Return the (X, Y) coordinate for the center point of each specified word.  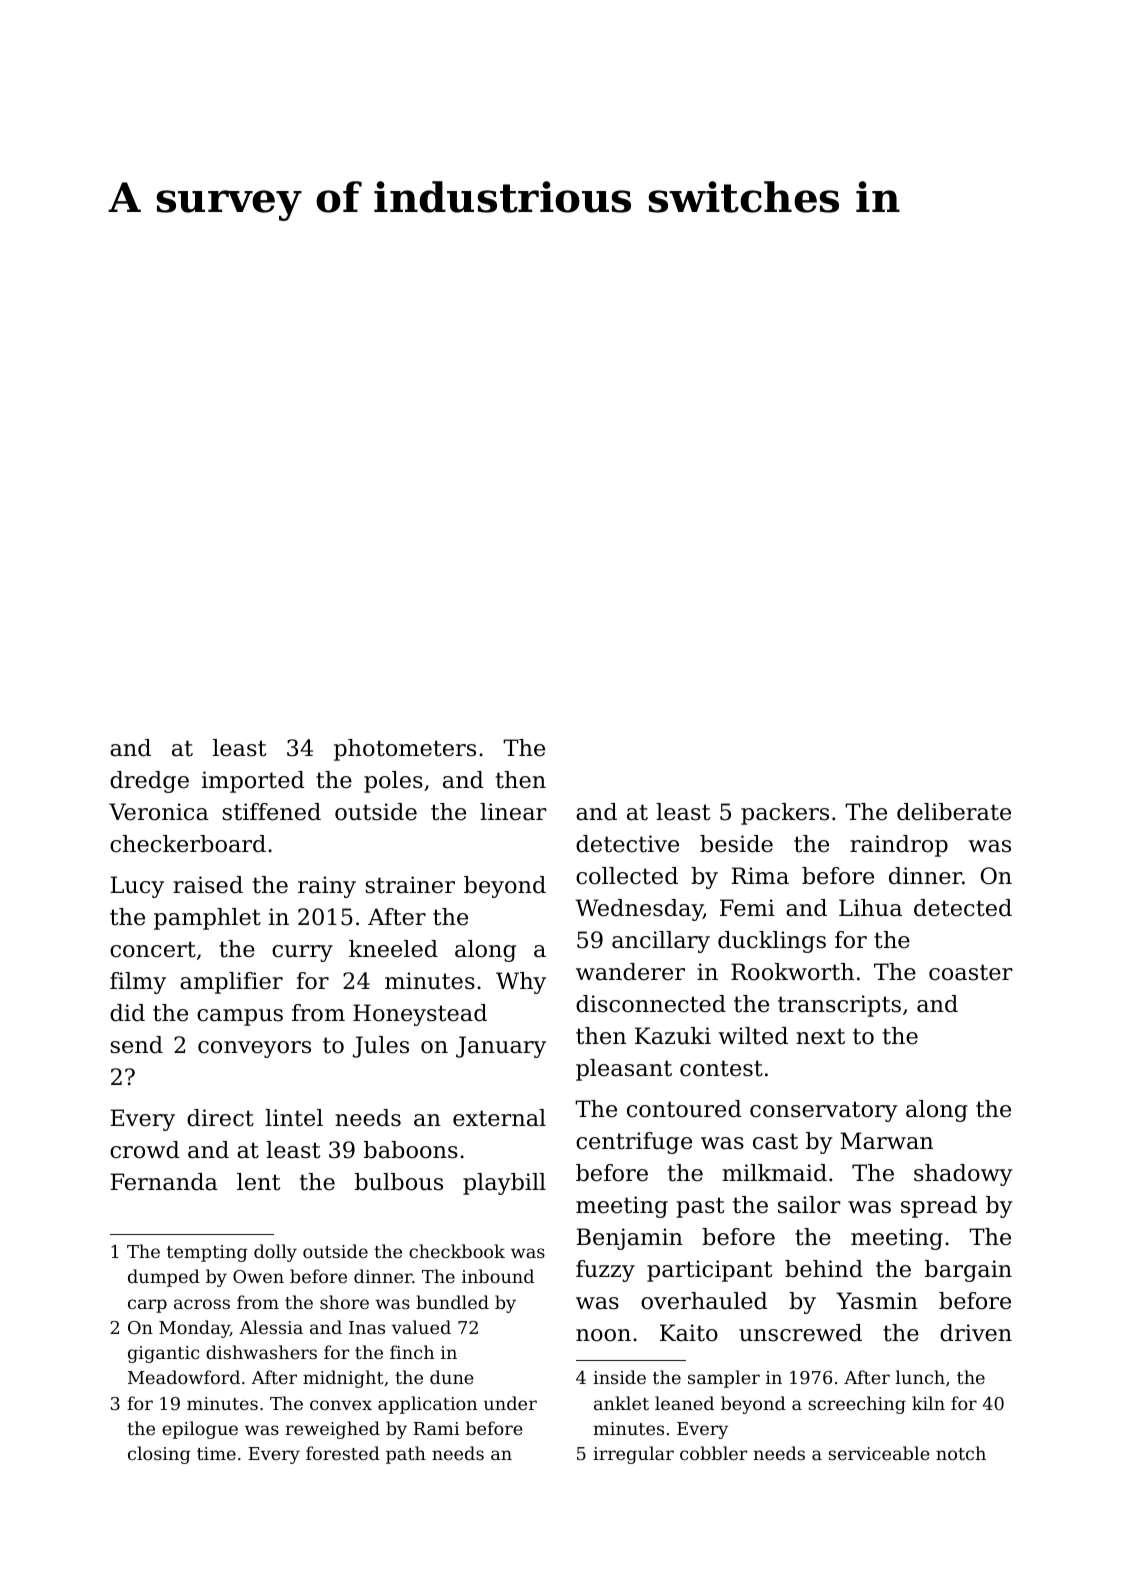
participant (709, 1271)
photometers (405, 750)
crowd (144, 1150)
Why (521, 983)
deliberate (954, 812)
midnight (343, 1379)
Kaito (689, 1333)
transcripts (839, 1006)
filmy (138, 983)
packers (785, 814)
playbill (504, 1184)
